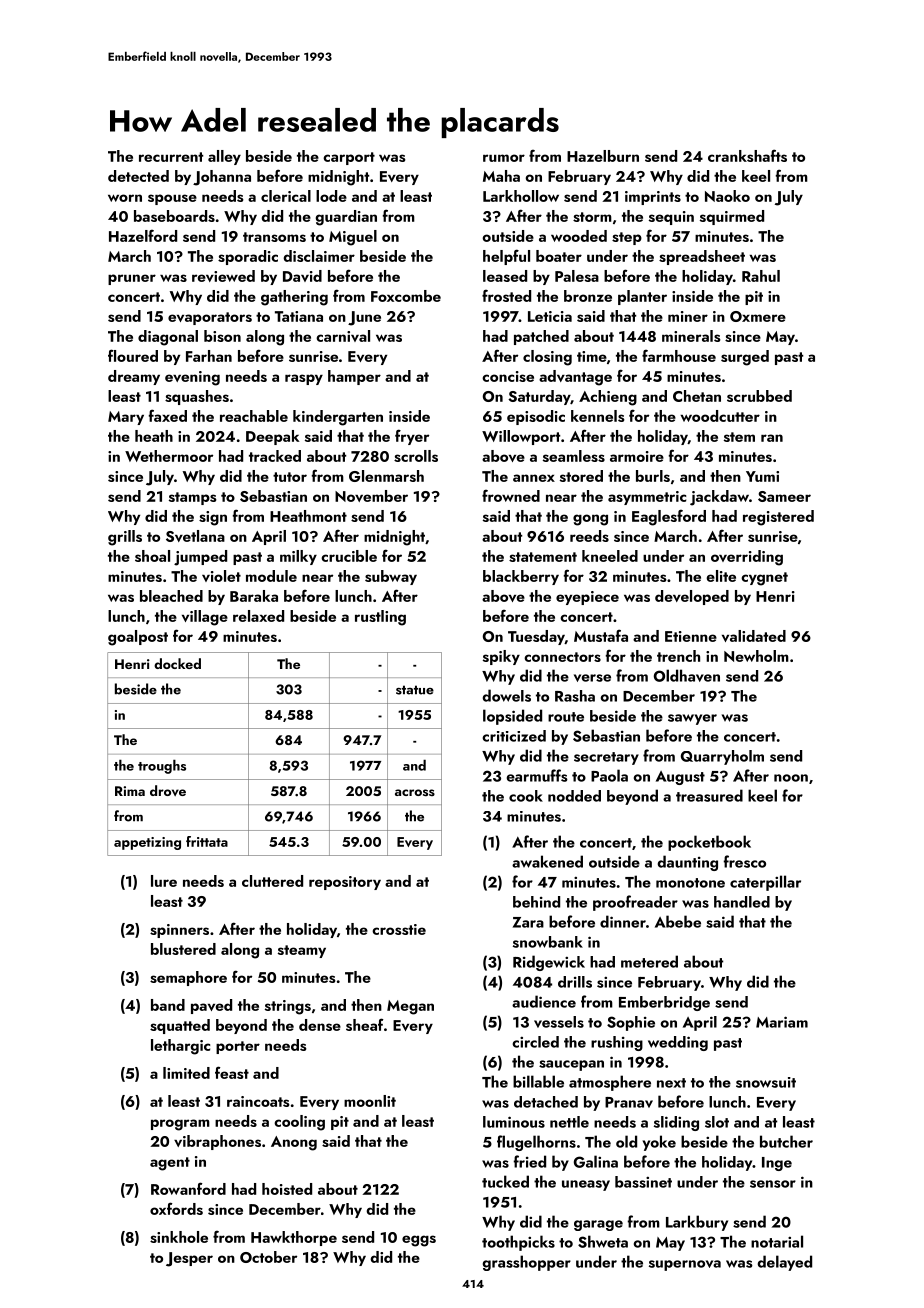  I want to click on Mariam, so click(782, 1022).
